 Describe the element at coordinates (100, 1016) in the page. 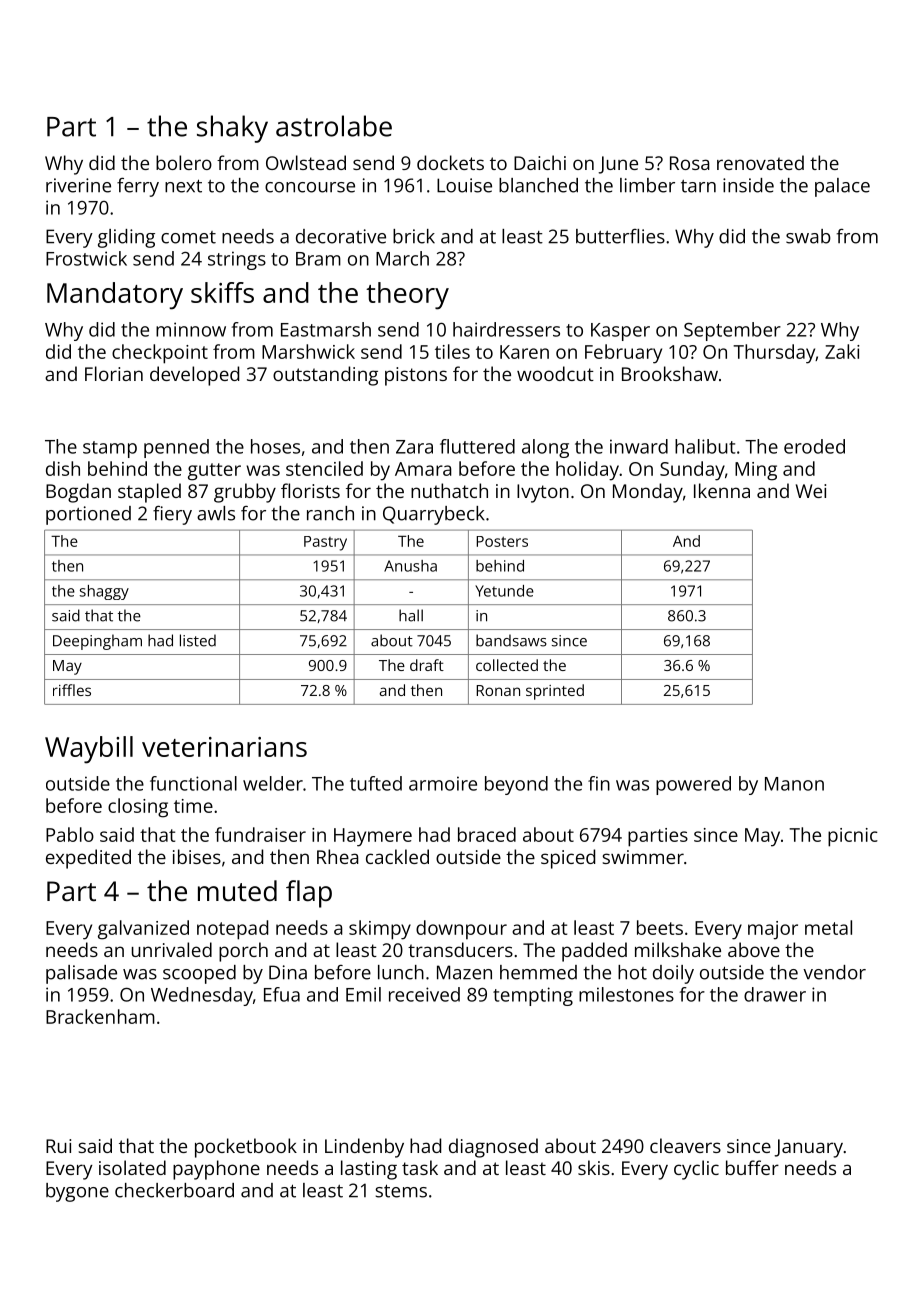

I see `Brackenham` at that location.
